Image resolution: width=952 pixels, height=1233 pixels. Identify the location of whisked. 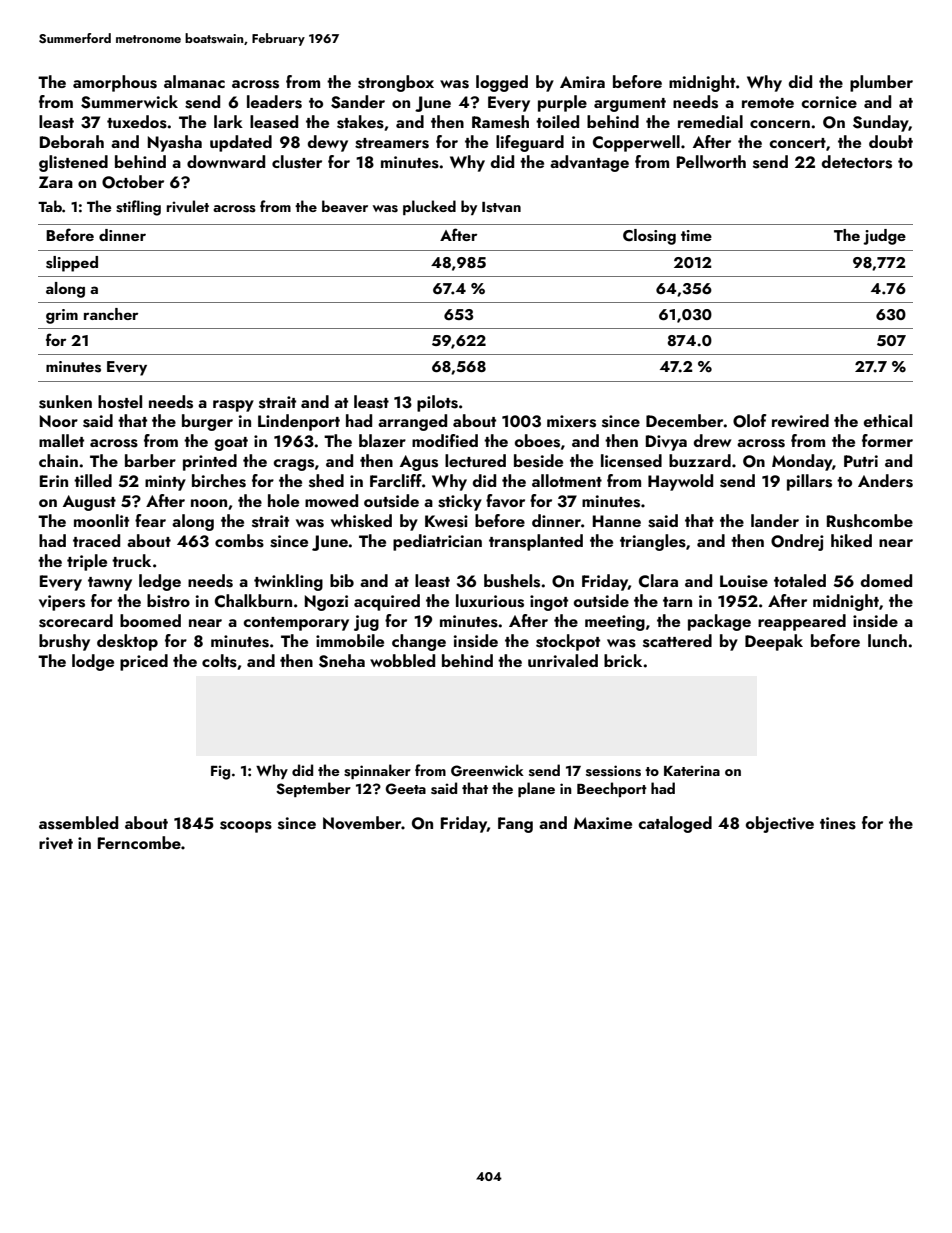
(361, 521).
